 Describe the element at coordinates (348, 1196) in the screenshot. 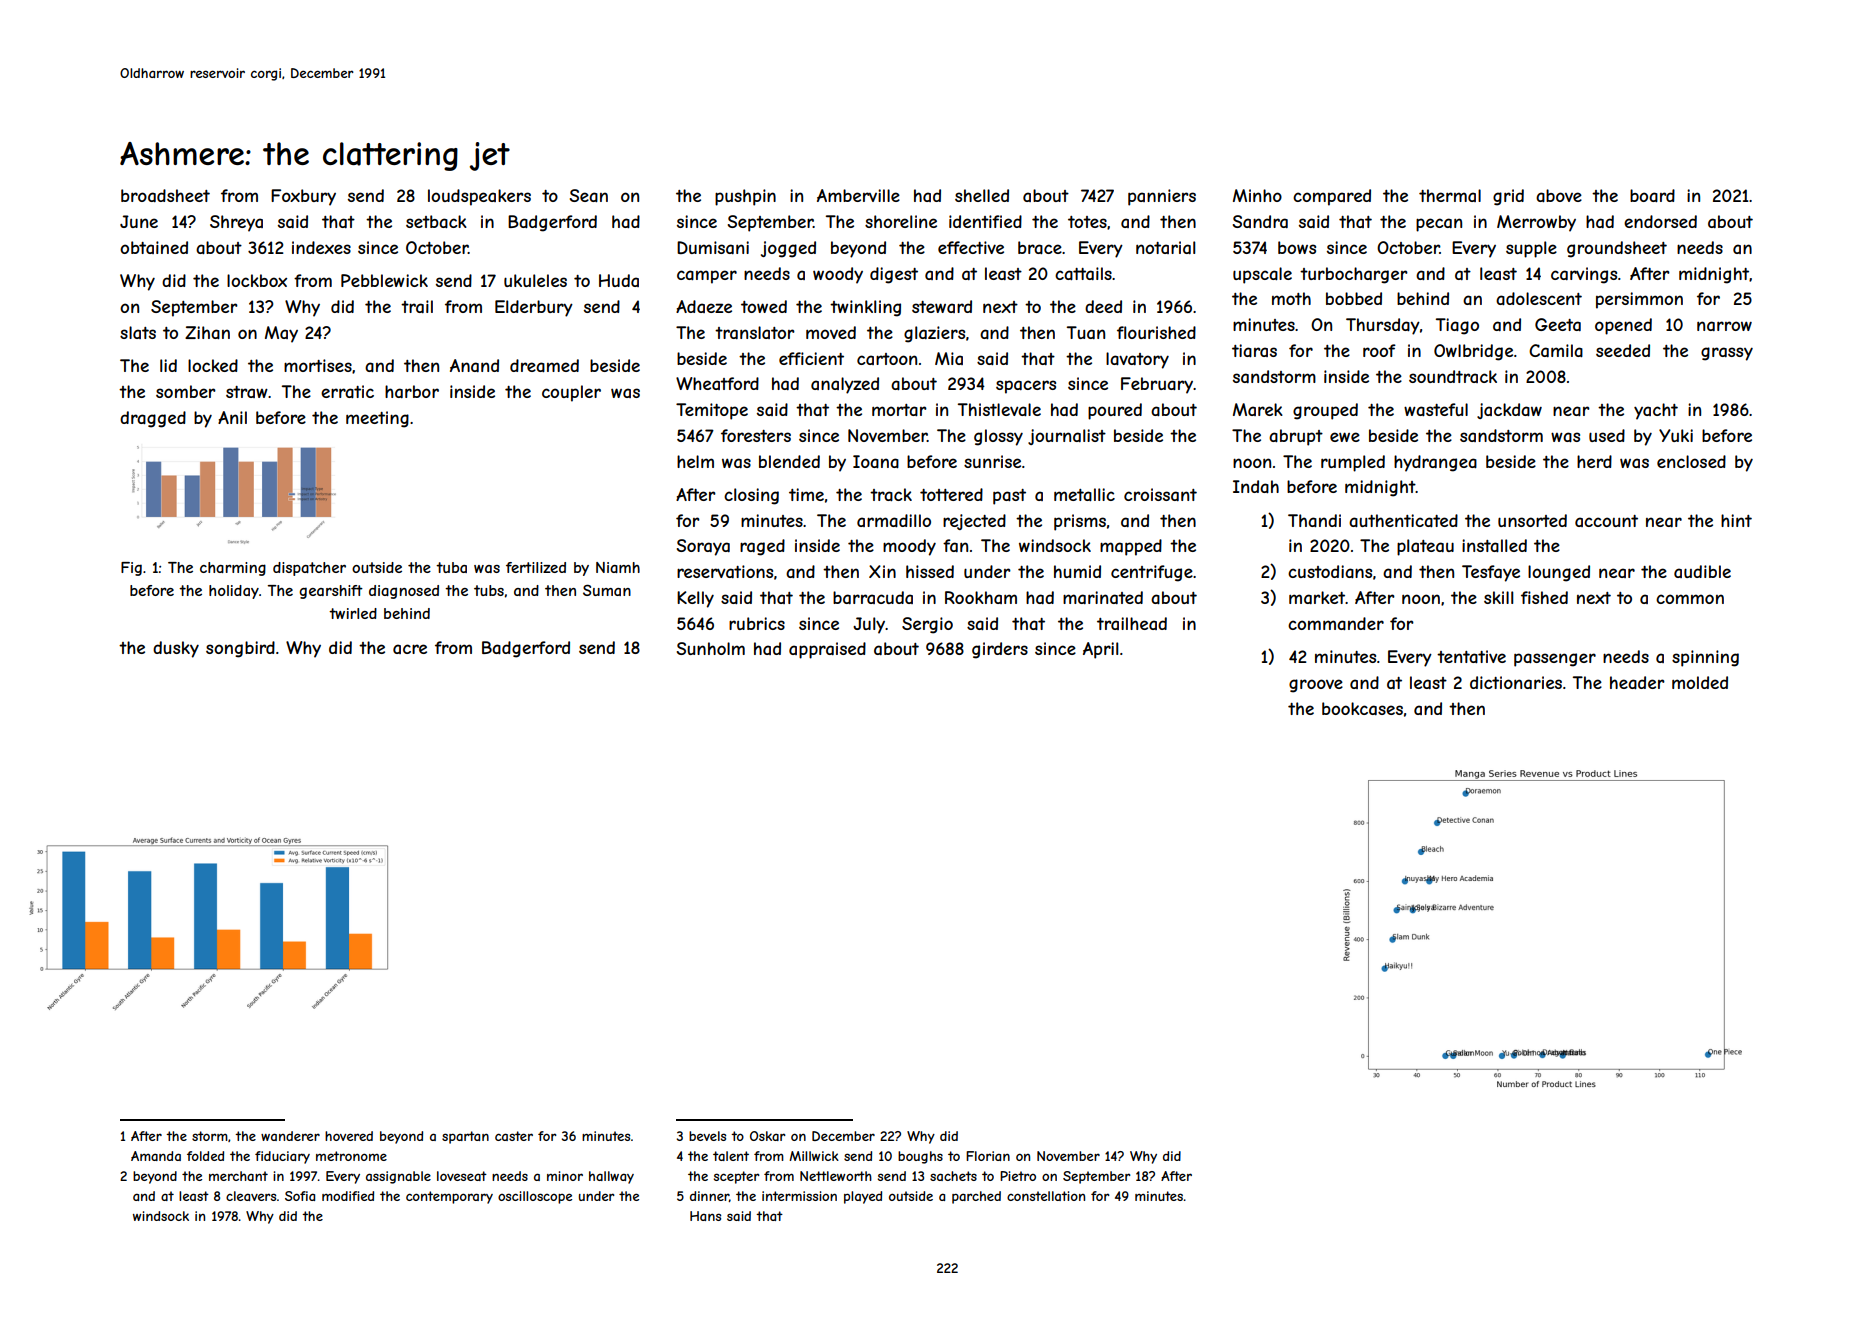

I see `modified` at that location.
